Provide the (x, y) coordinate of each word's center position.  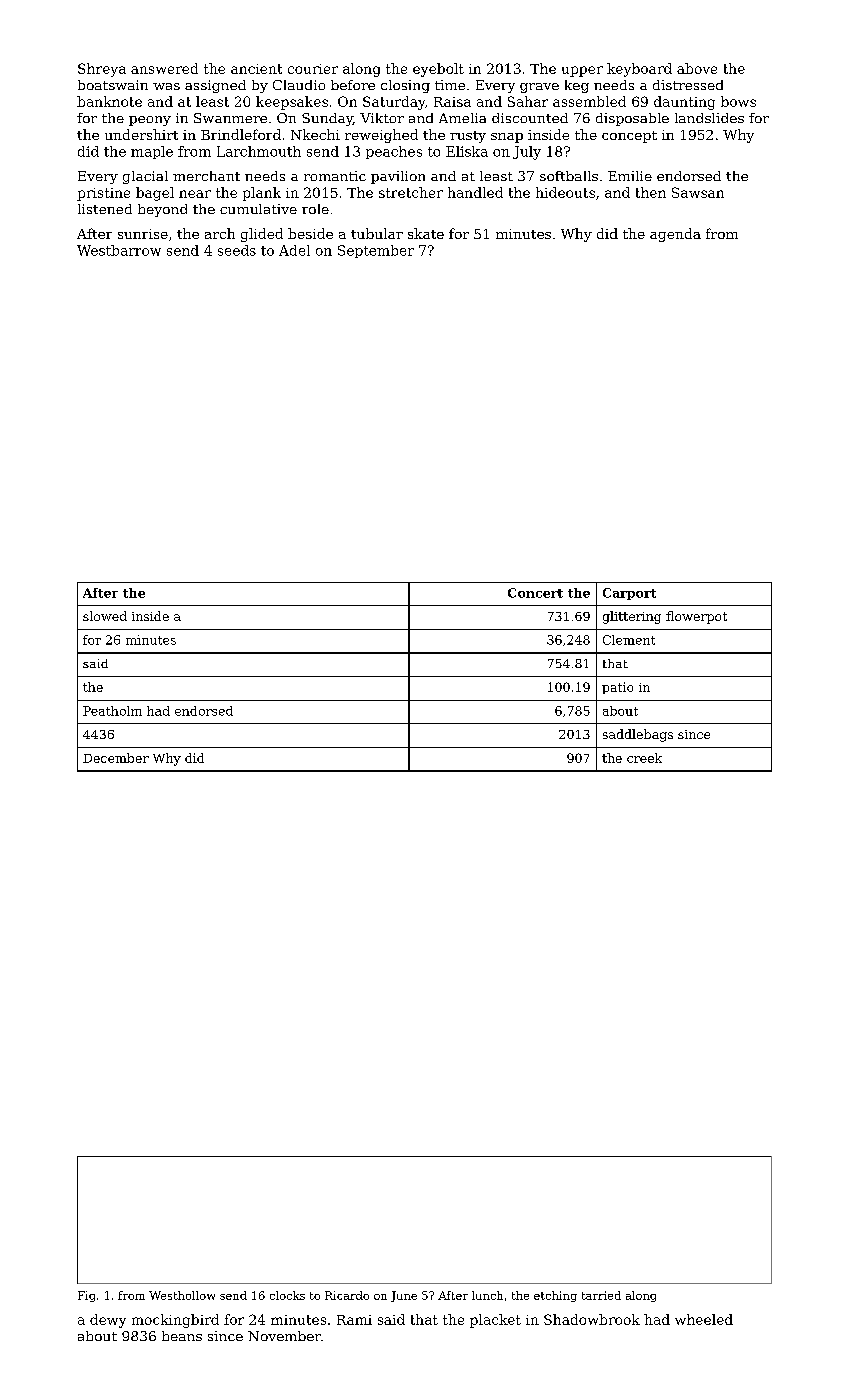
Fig (86, 1296)
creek (644, 758)
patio (617, 688)
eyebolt (438, 70)
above (697, 68)
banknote (109, 101)
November (284, 1336)
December (116, 758)
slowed (105, 616)
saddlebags (638, 735)
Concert (535, 593)
